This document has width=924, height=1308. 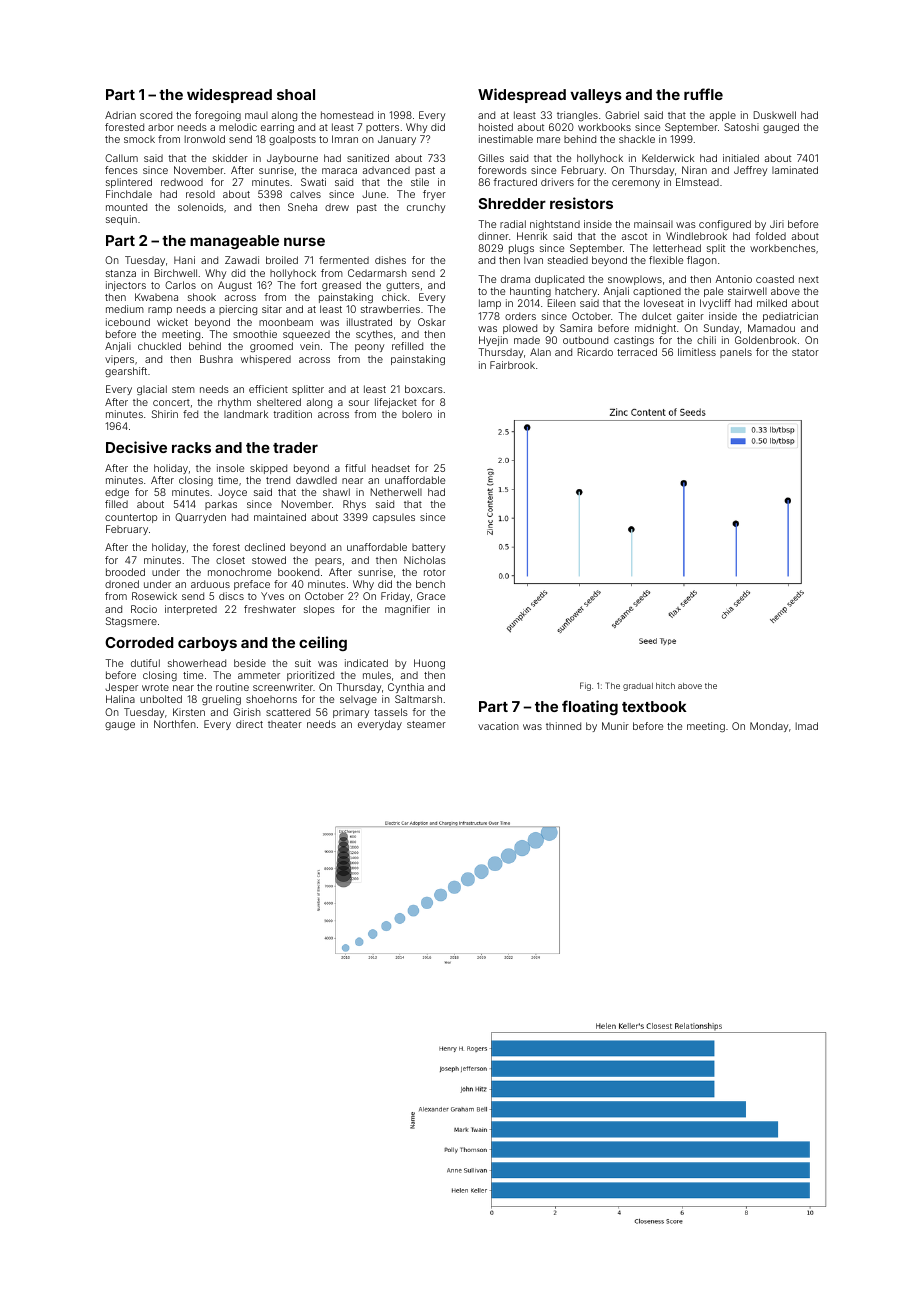 What do you see at coordinates (723, 116) in the document?
I see `apple` at bounding box center [723, 116].
